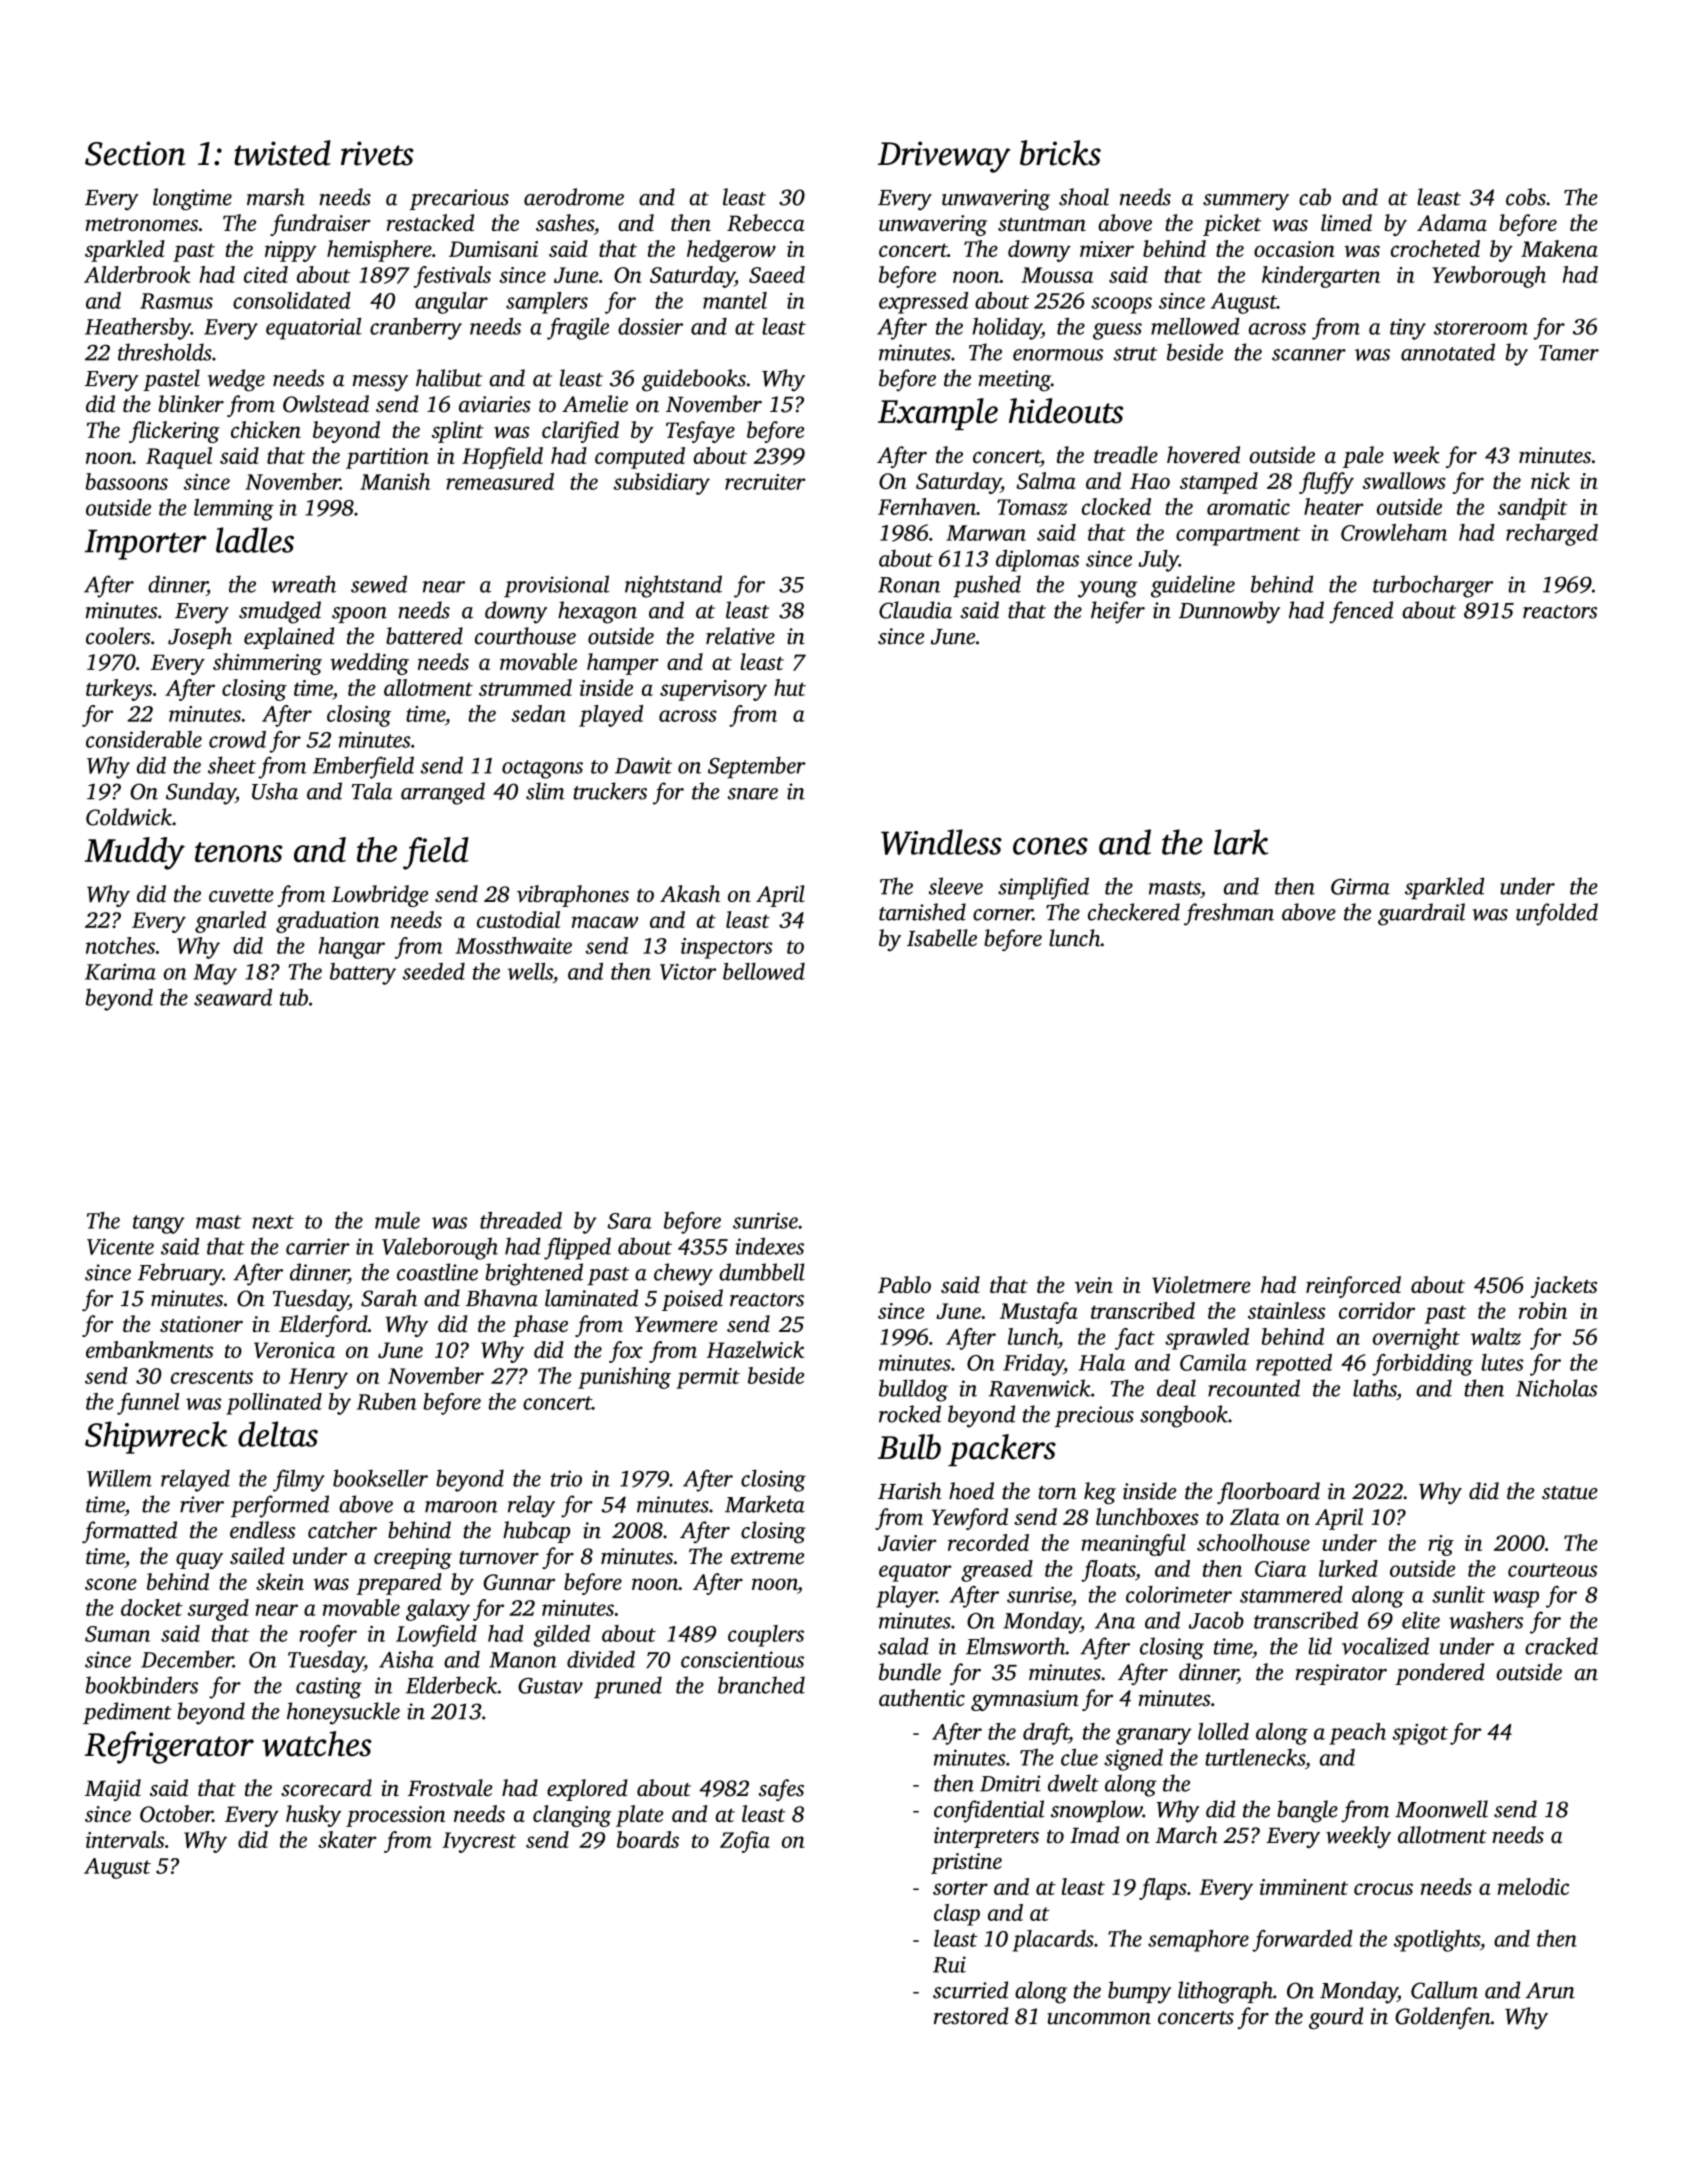  Describe the element at coordinates (1002, 1450) in the screenshot. I see `packers` at that location.
